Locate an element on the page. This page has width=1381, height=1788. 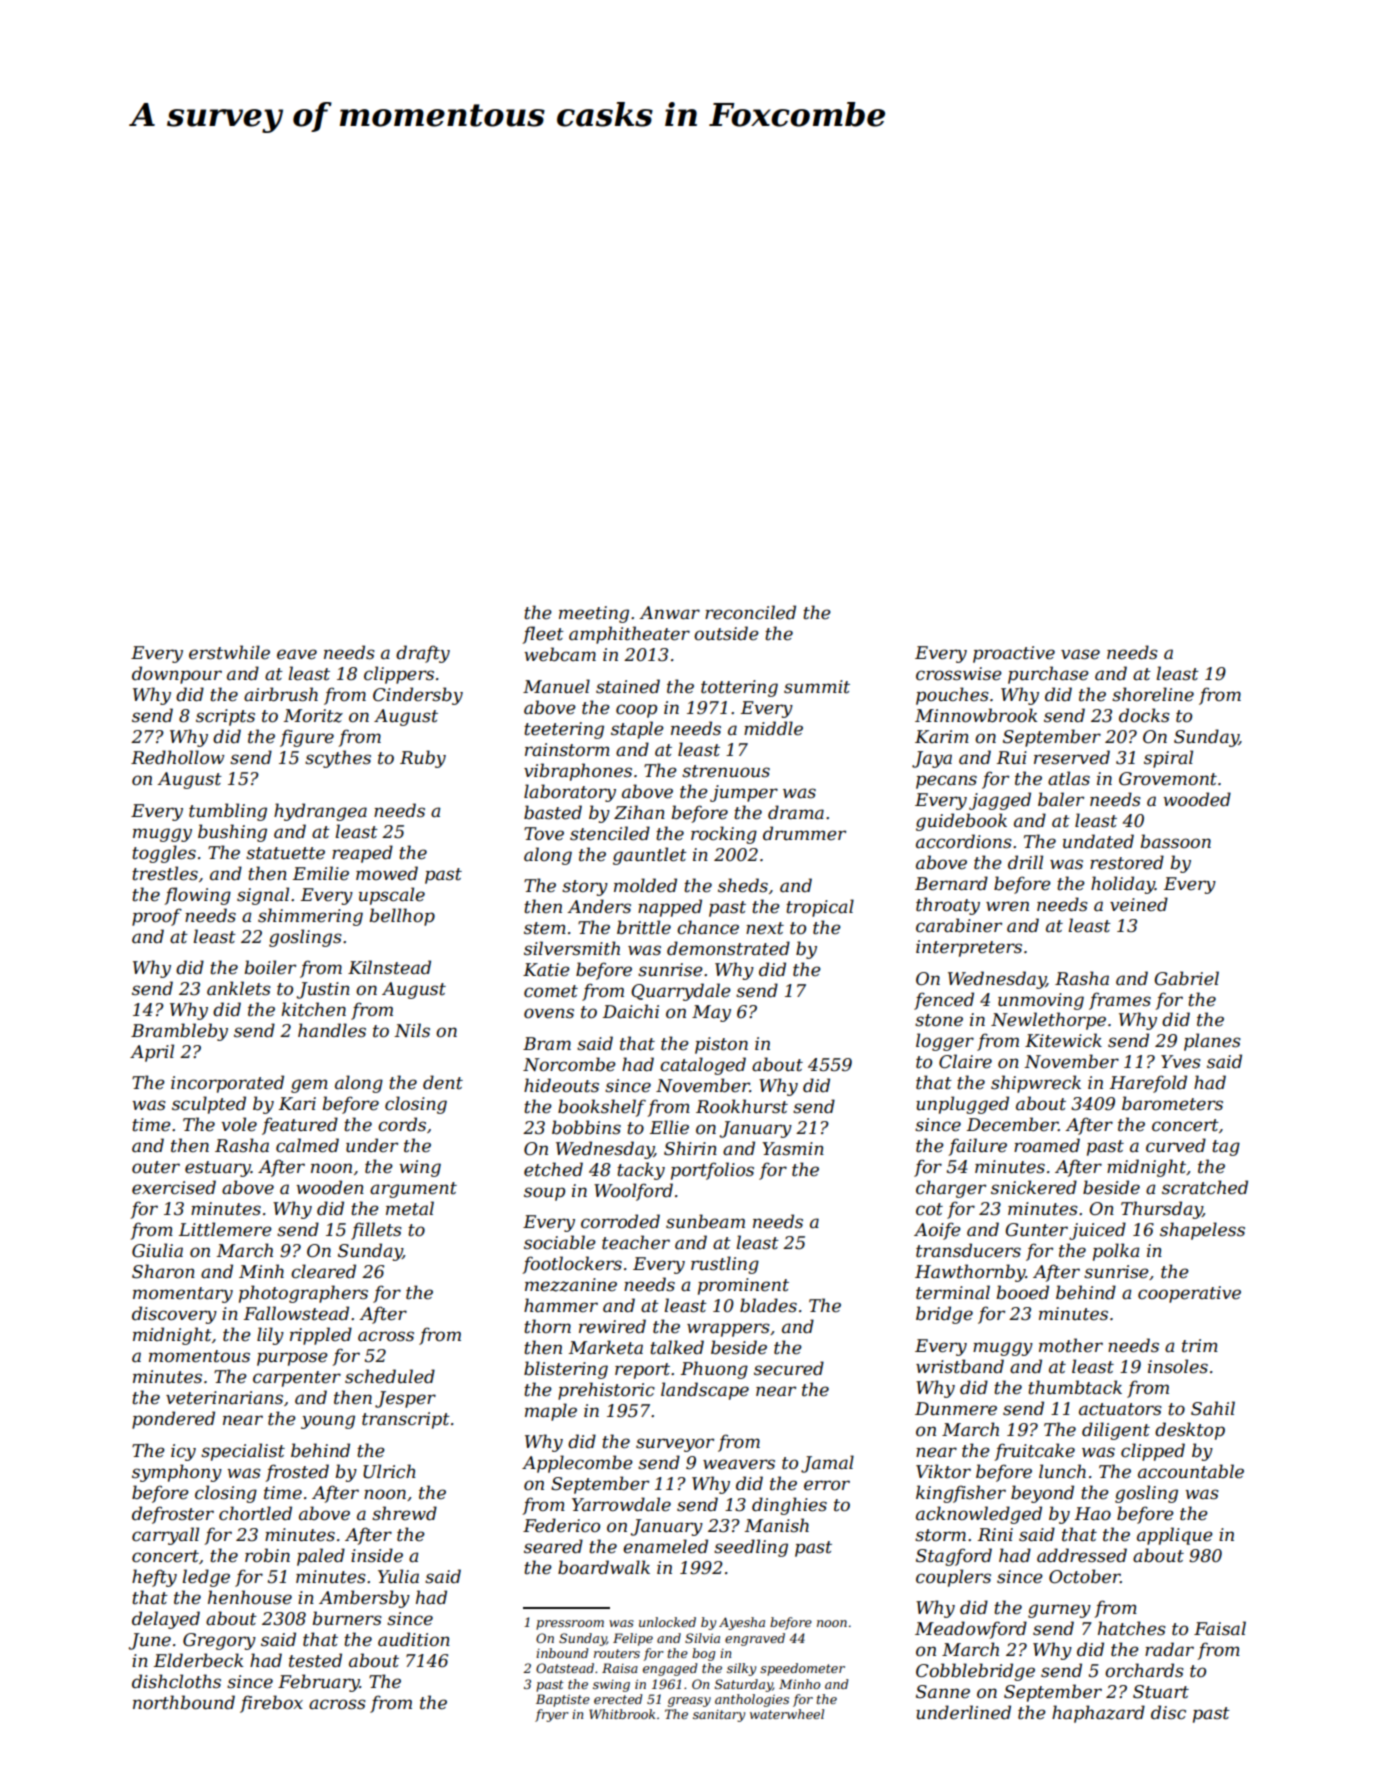
gem is located at coordinates (309, 1086).
